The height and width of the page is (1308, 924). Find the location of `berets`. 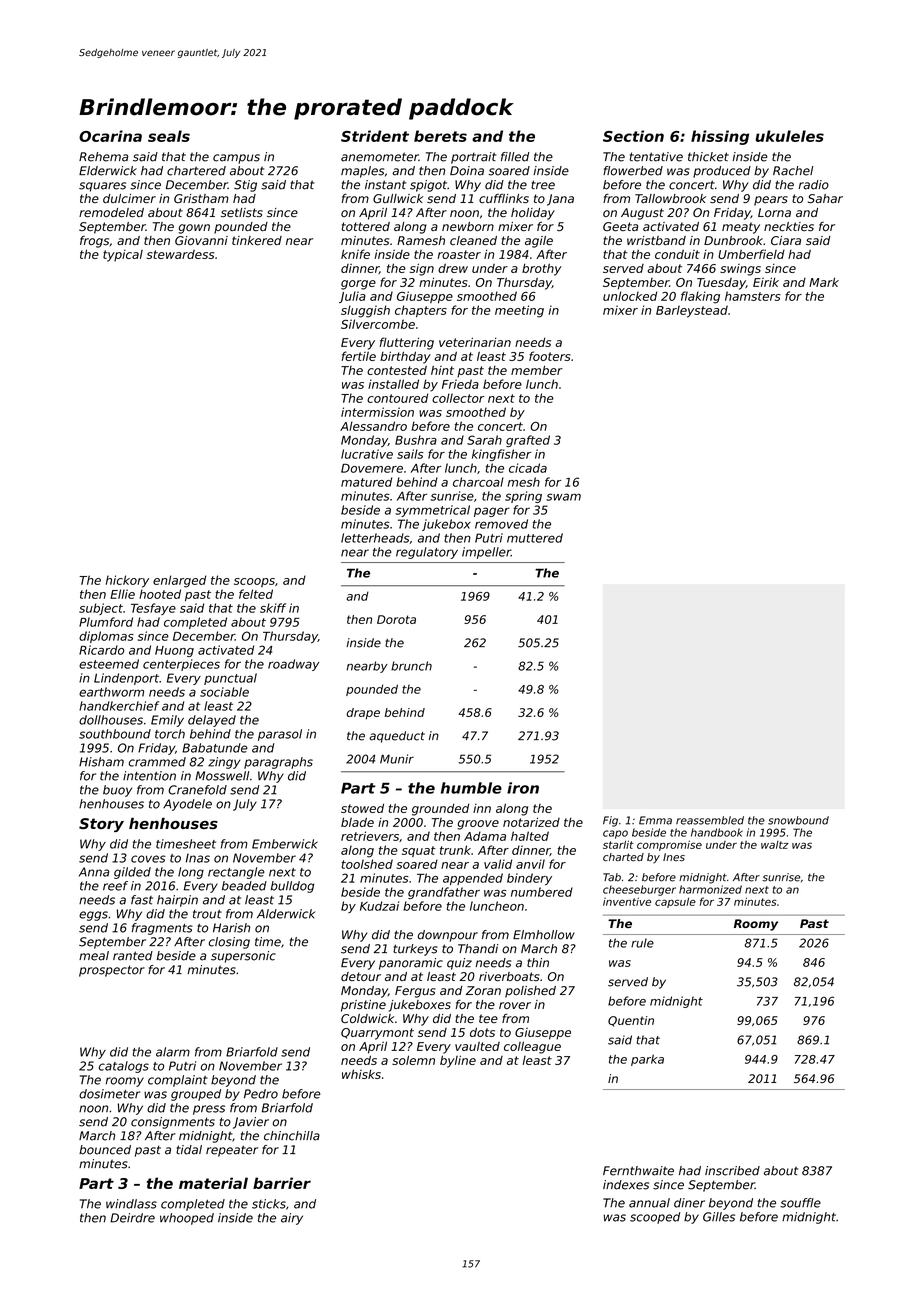

berets is located at coordinates (440, 136).
